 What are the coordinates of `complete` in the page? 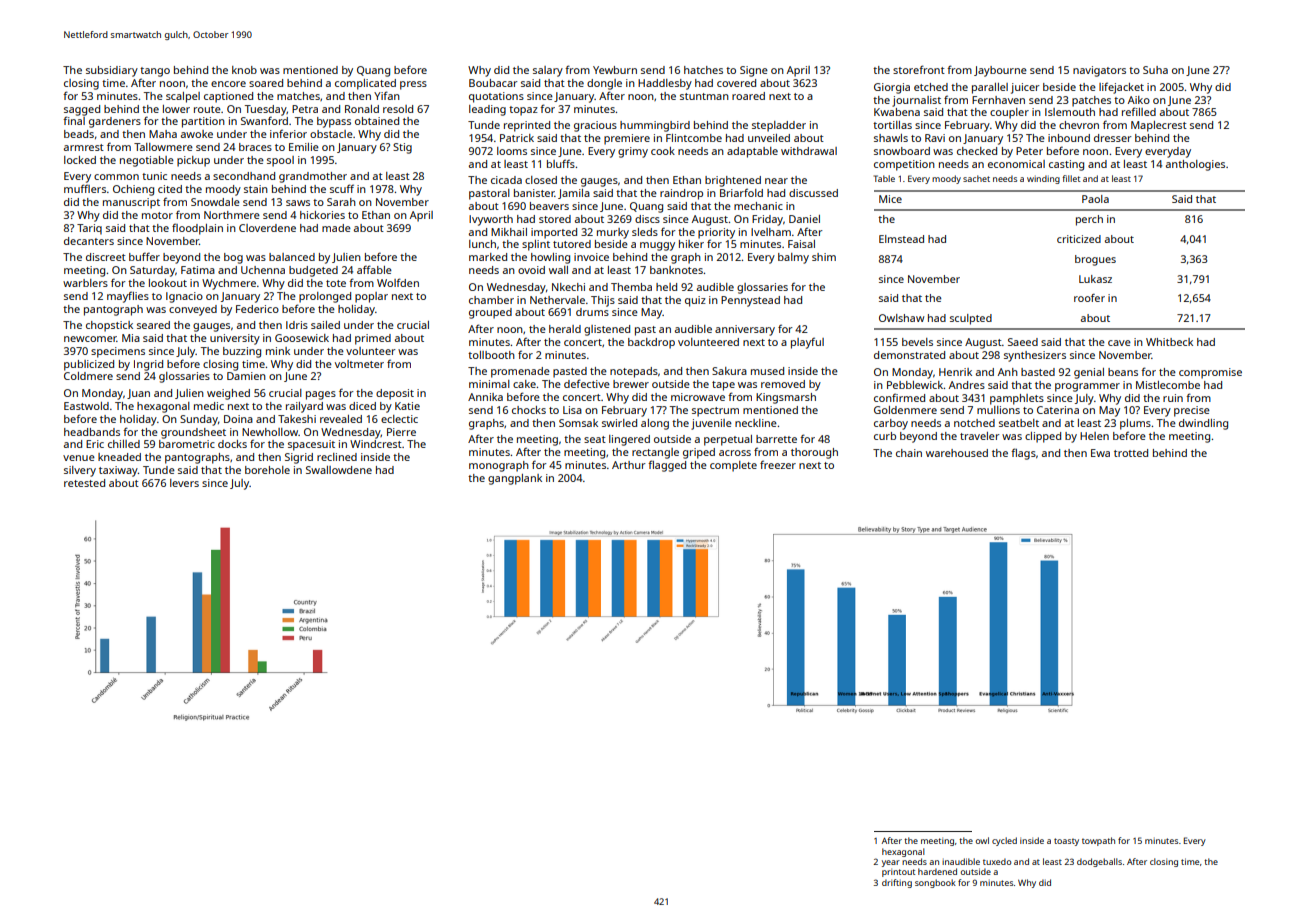 It's located at (733, 466).
